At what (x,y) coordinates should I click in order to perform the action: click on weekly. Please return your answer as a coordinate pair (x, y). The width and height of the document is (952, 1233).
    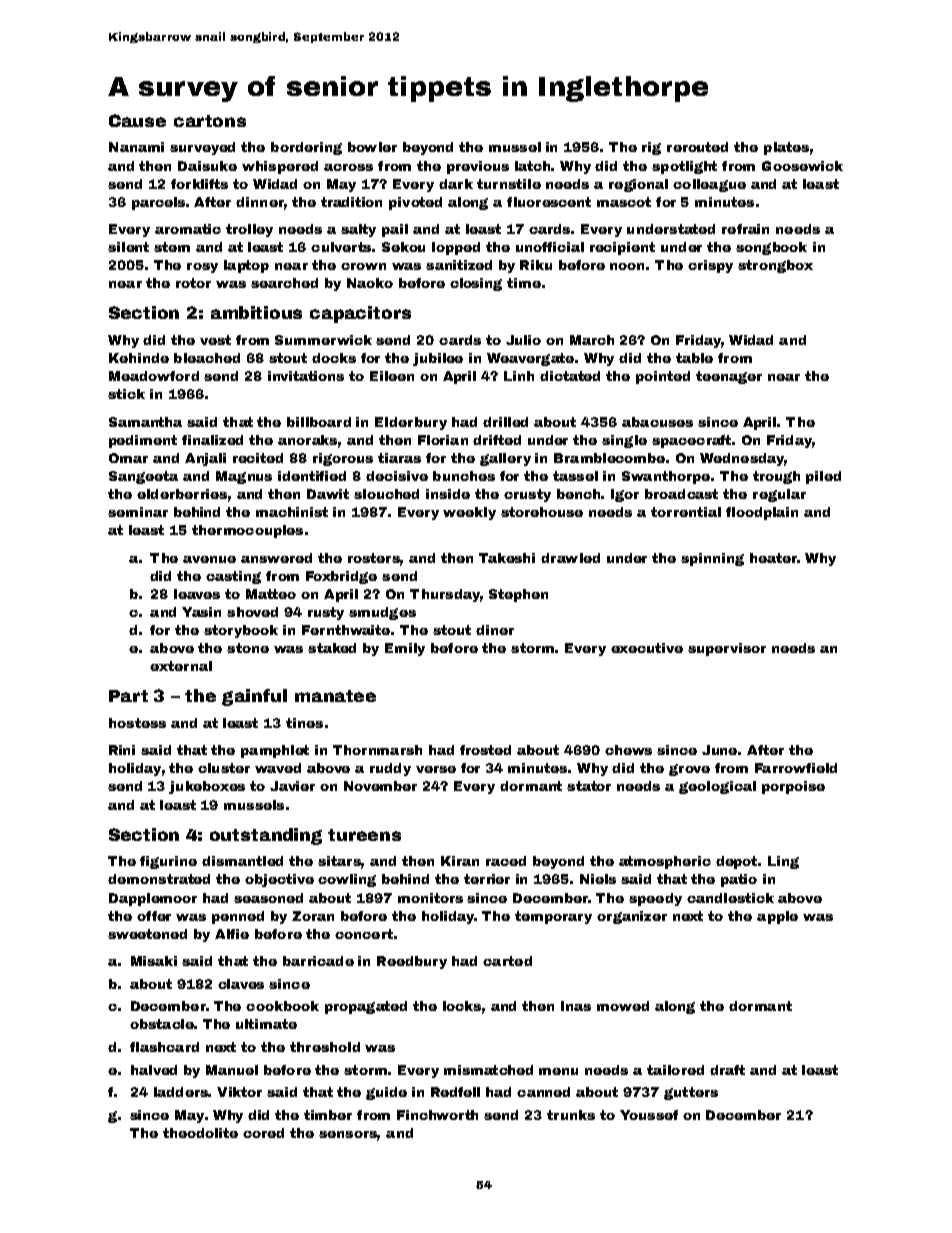
    Looking at the image, I should click on (469, 513).
